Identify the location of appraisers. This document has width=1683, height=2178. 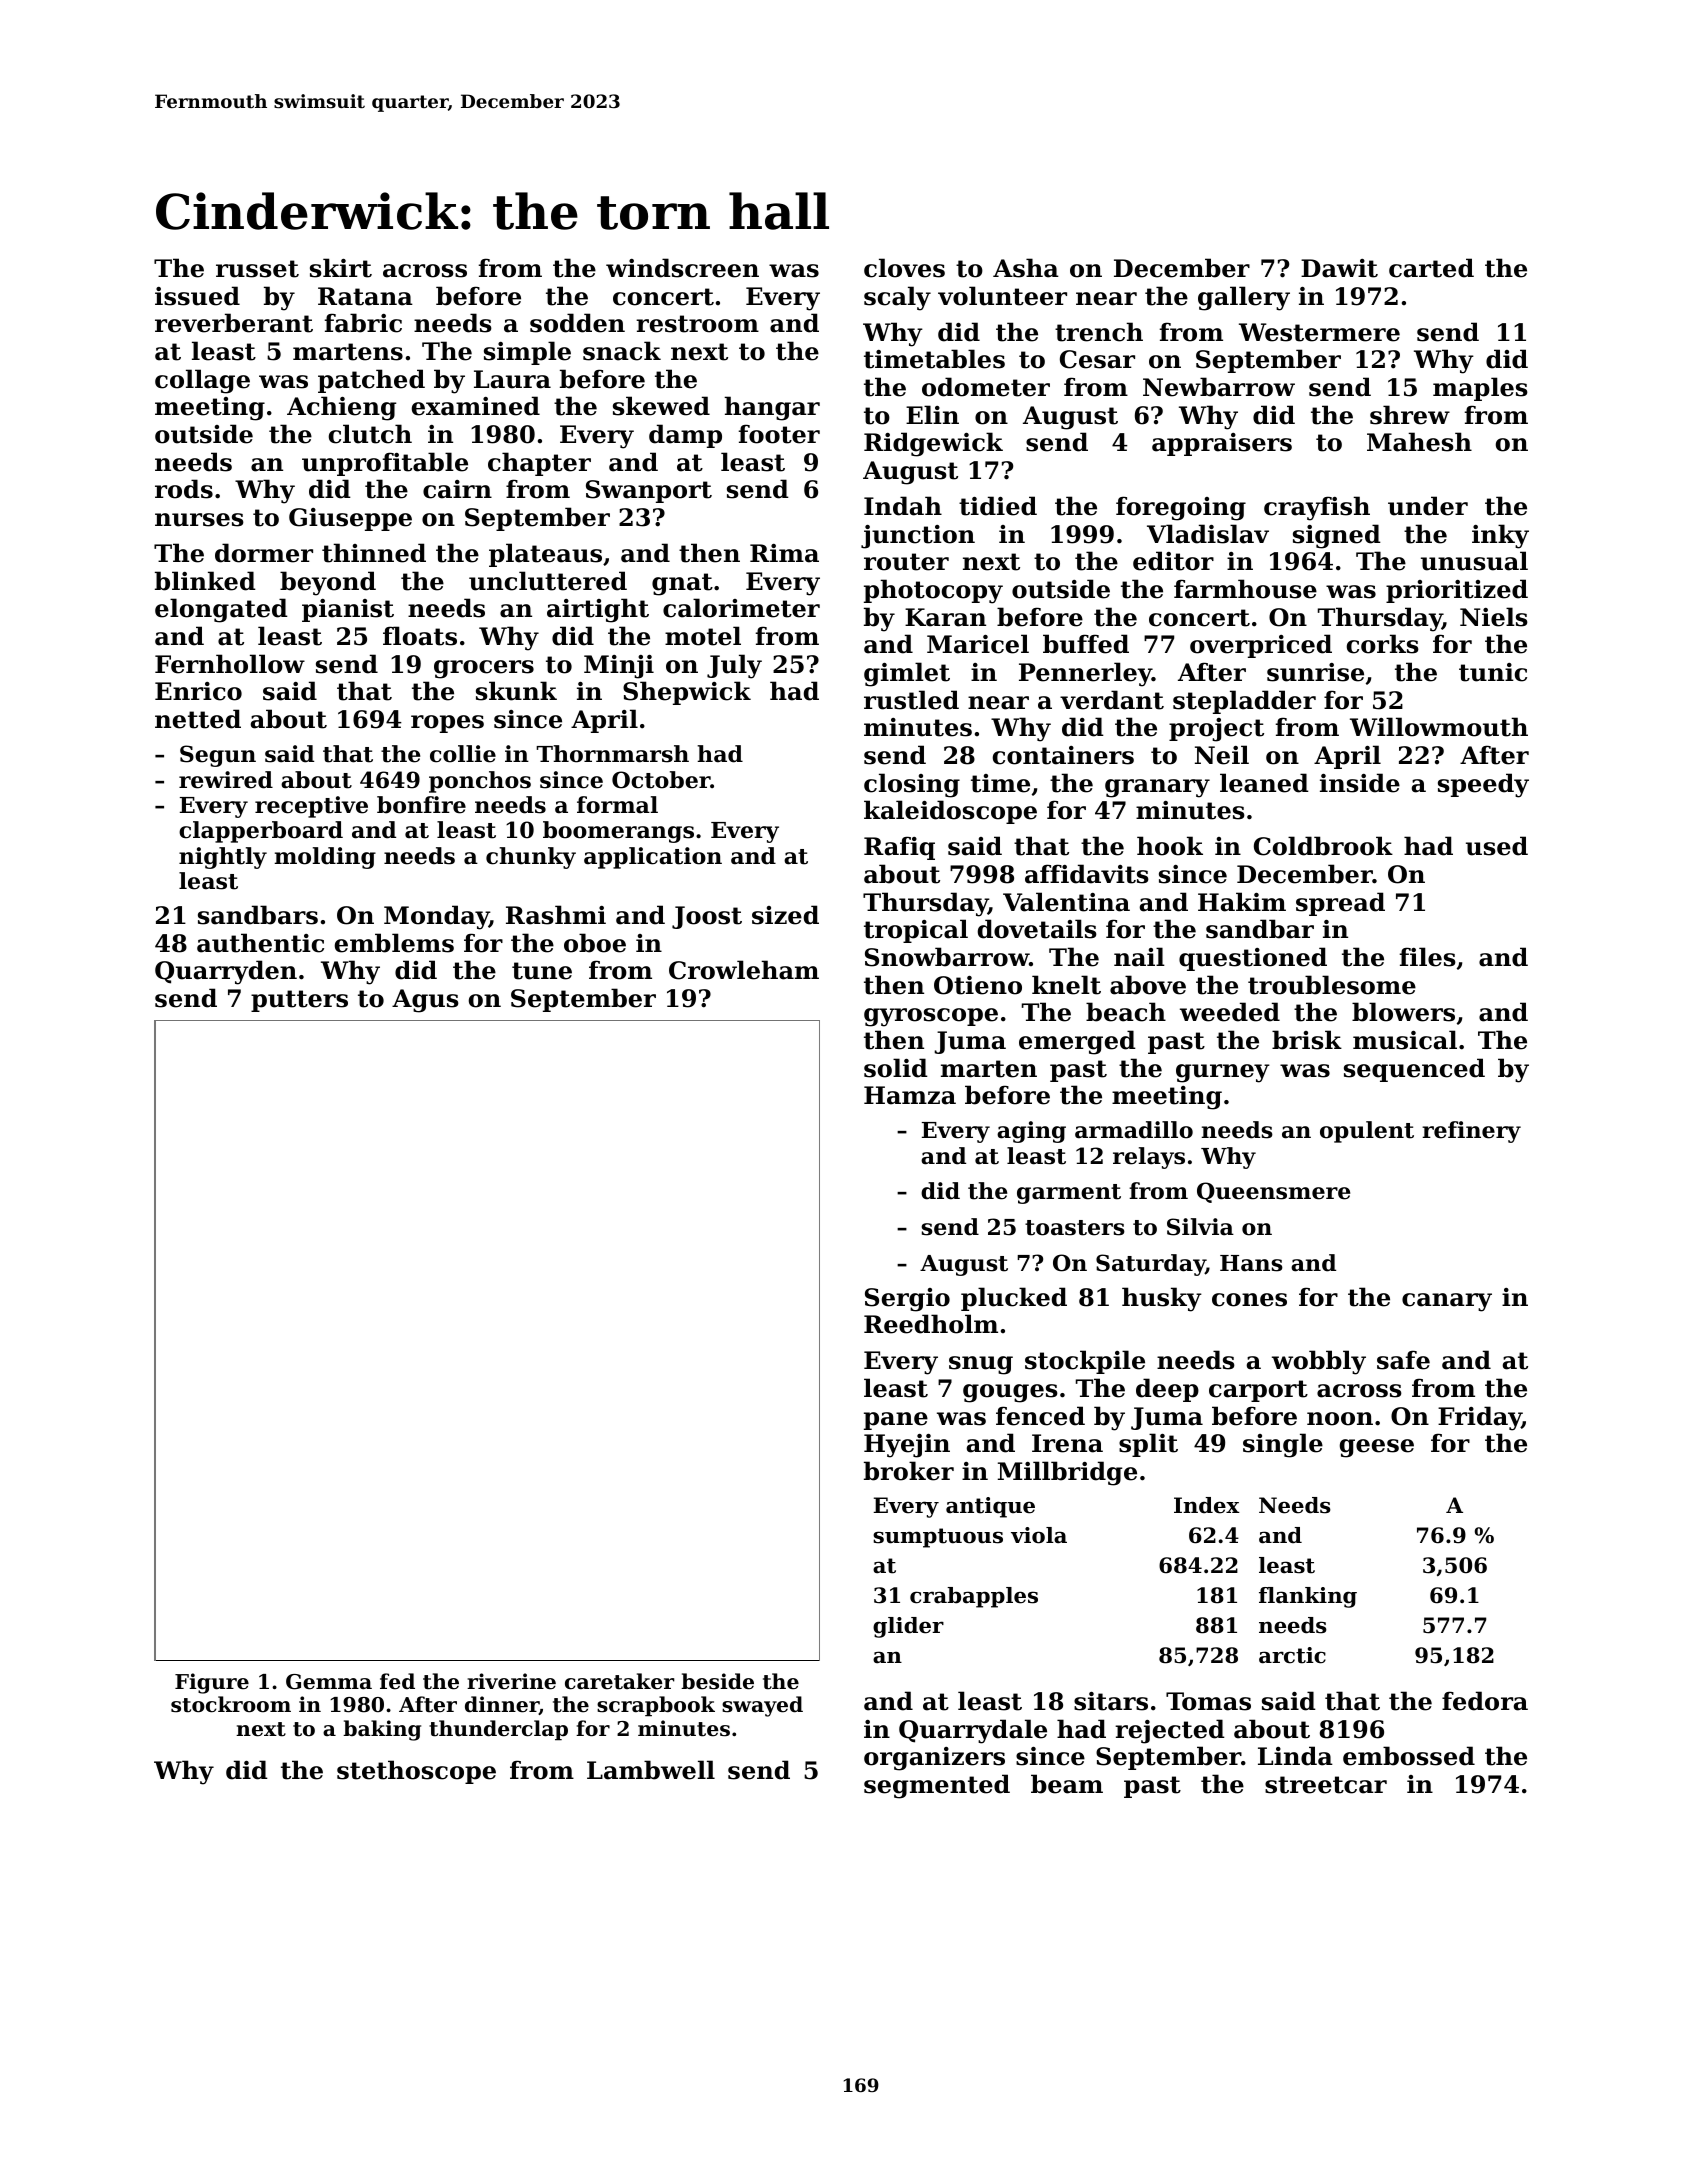
(1222, 444).
